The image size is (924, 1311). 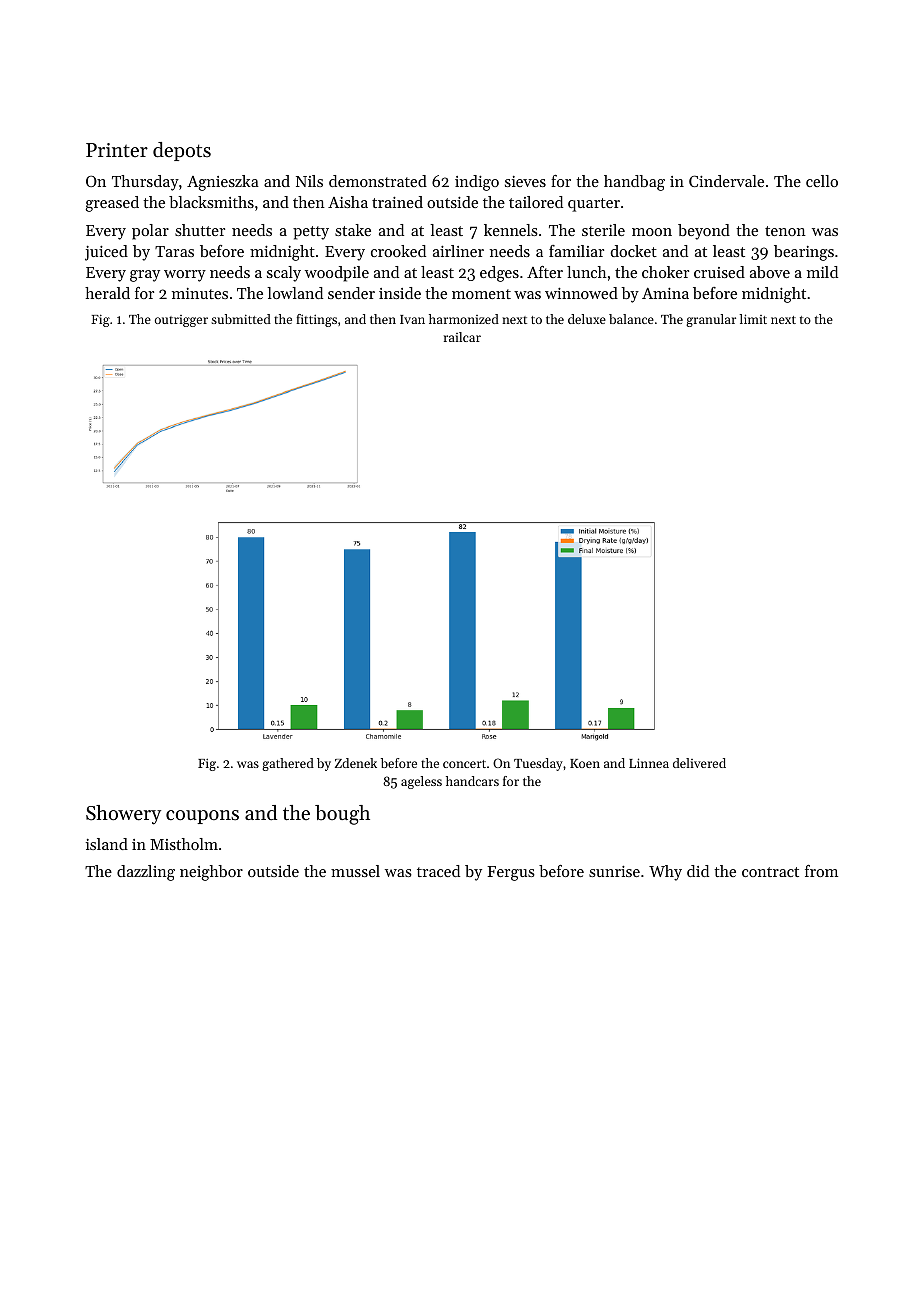 What do you see at coordinates (241, 319) in the document?
I see `submitted` at bounding box center [241, 319].
